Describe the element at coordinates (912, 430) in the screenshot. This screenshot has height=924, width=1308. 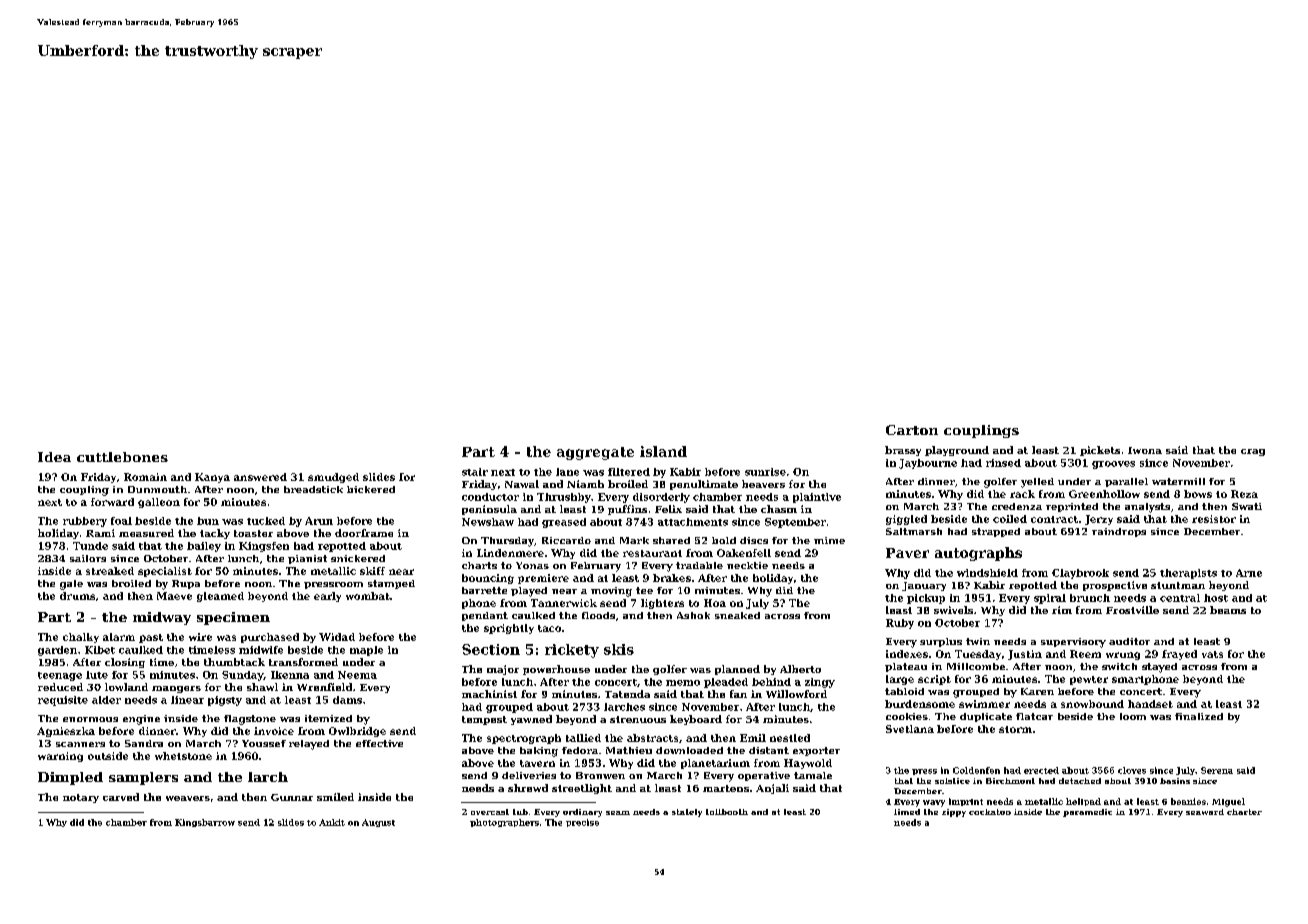
I see `Carton` at that location.
